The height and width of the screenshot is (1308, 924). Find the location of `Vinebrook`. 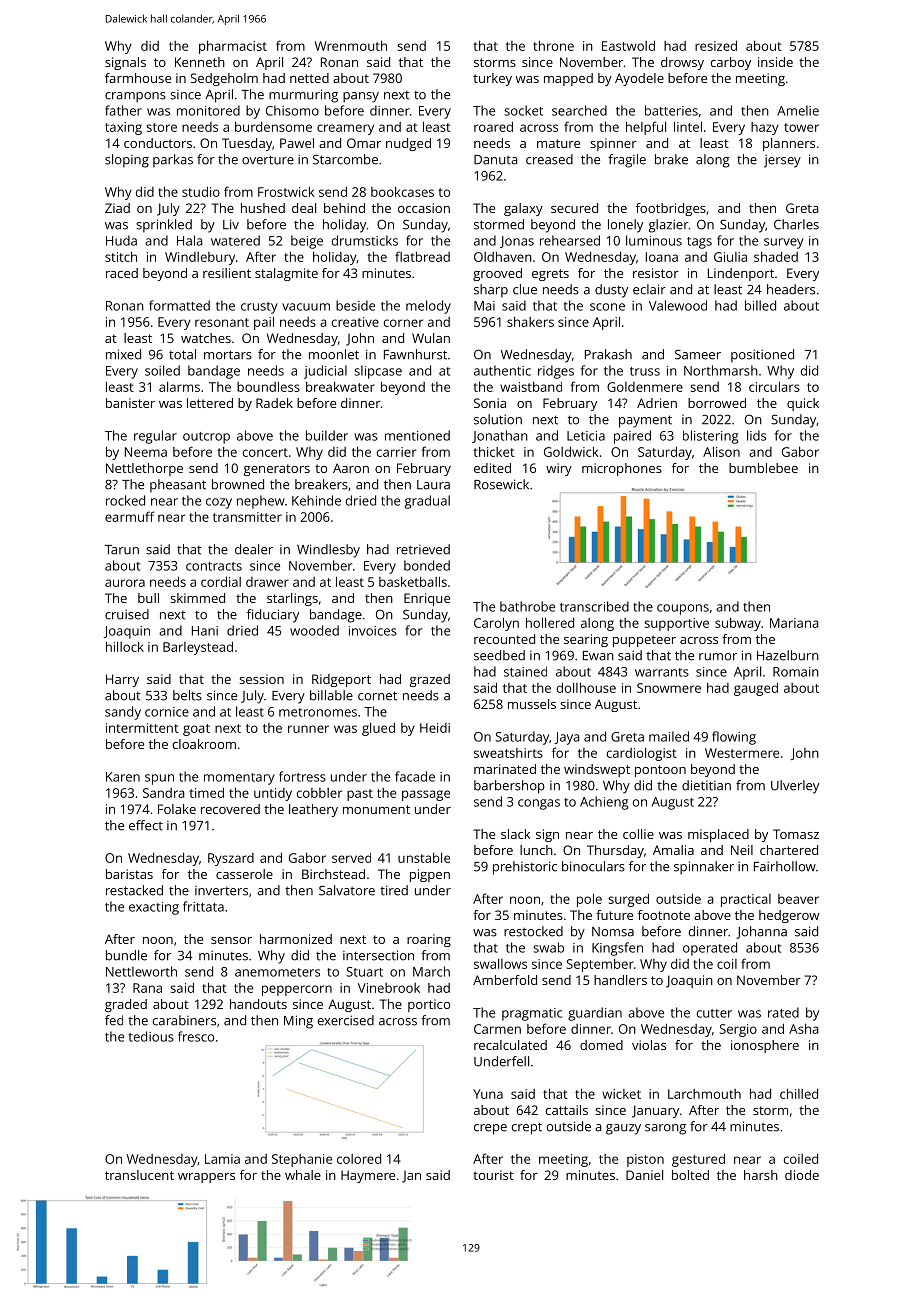

Vinebrook is located at coordinates (389, 988).
